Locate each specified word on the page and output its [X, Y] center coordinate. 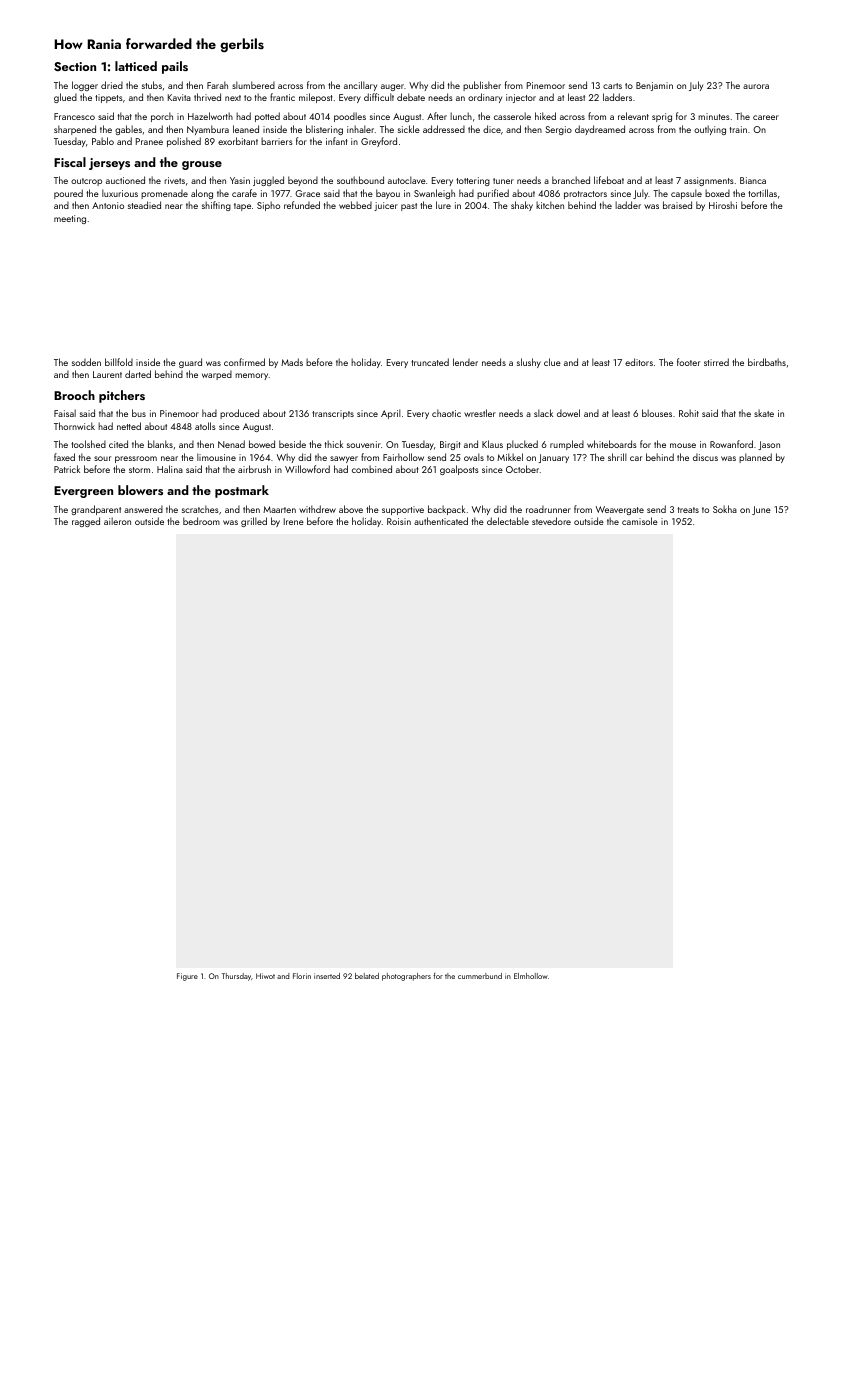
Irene [294, 521]
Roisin [399, 521]
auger [392, 87]
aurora [756, 86]
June [761, 510]
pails [175, 67]
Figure [187, 977]
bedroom [201, 521]
